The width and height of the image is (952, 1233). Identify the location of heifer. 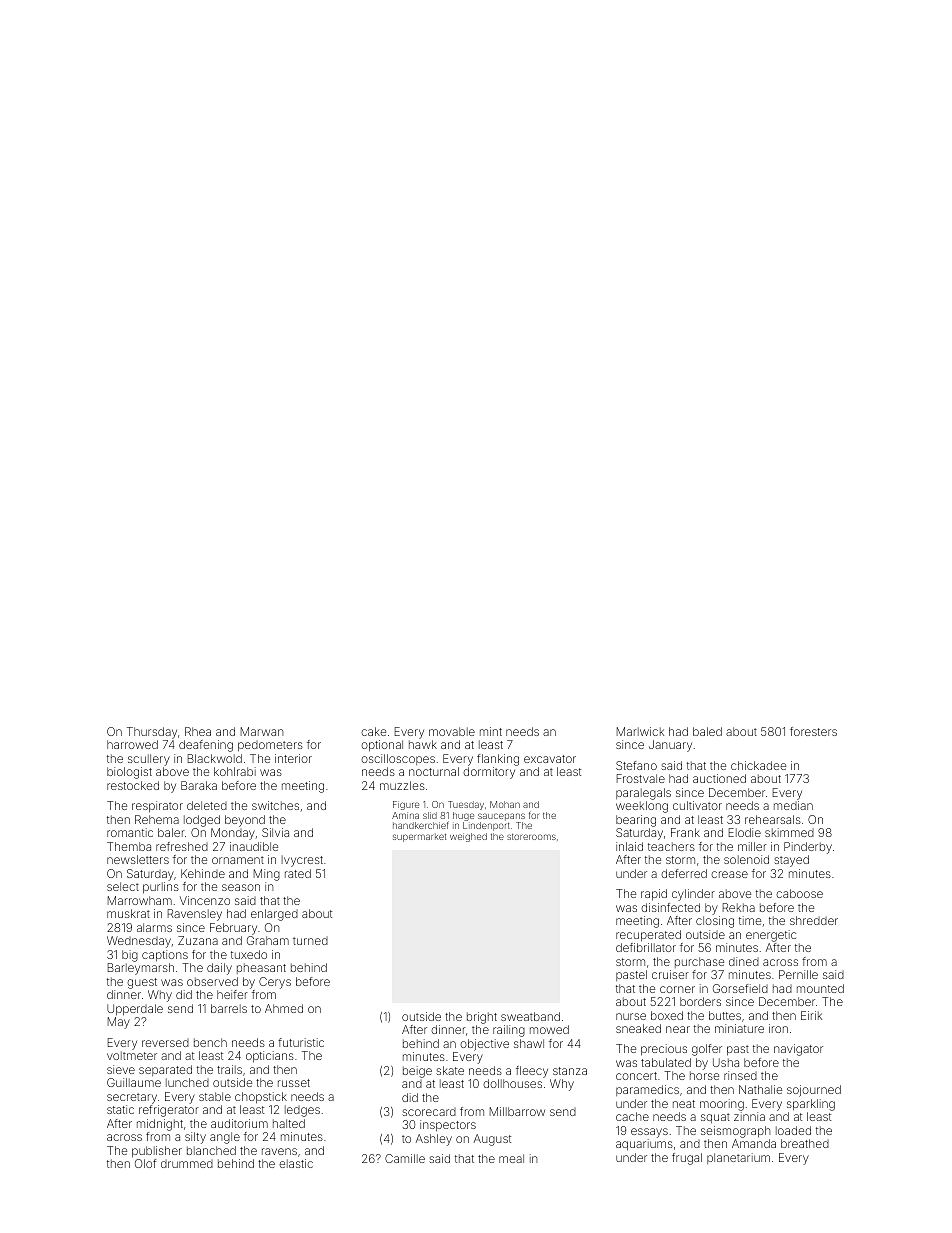
(232, 994).
